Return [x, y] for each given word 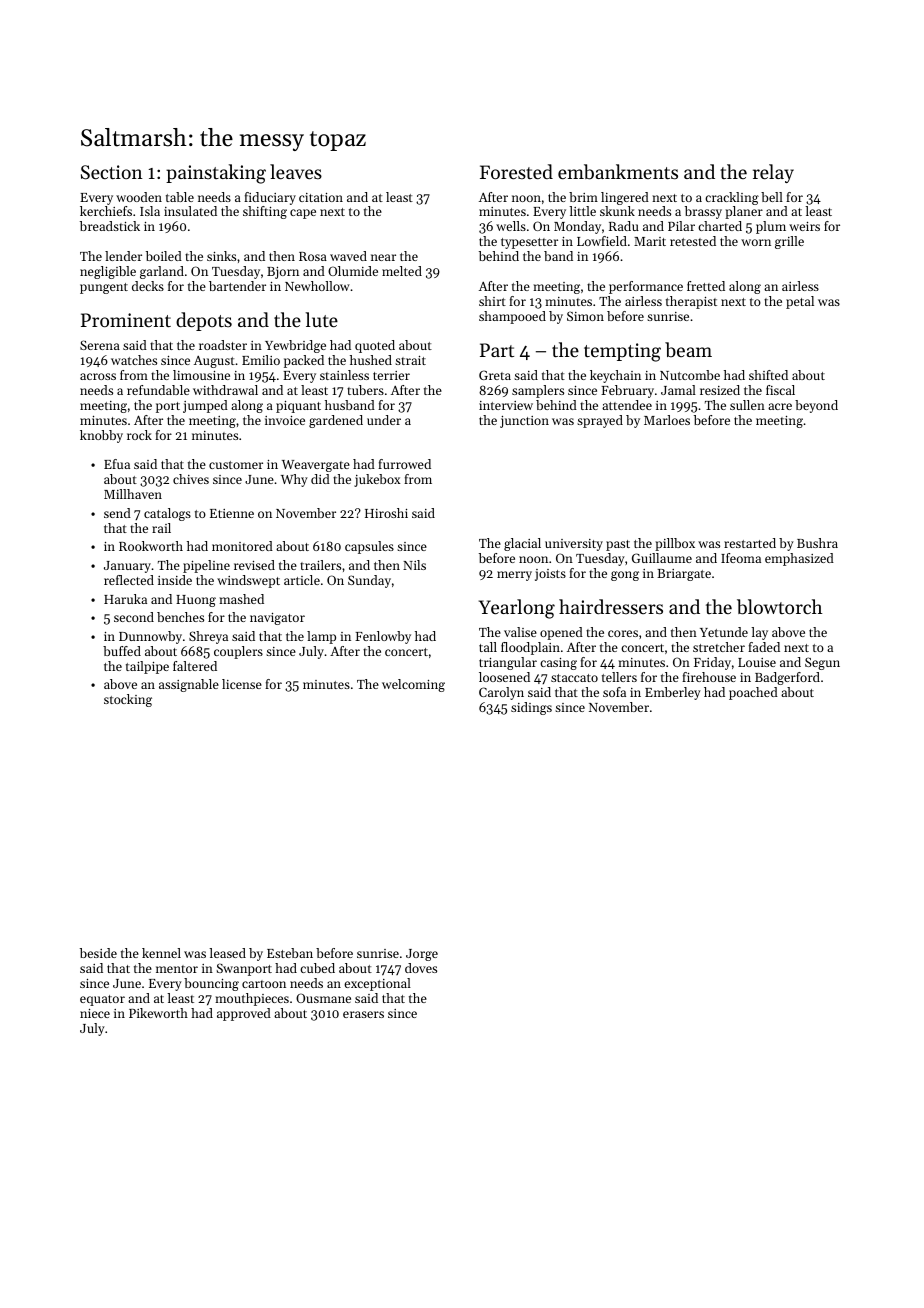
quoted [375, 346]
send [117, 513]
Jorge [422, 955]
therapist [691, 302]
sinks [221, 256]
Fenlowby [383, 637]
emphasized [799, 559]
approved [244, 1014]
